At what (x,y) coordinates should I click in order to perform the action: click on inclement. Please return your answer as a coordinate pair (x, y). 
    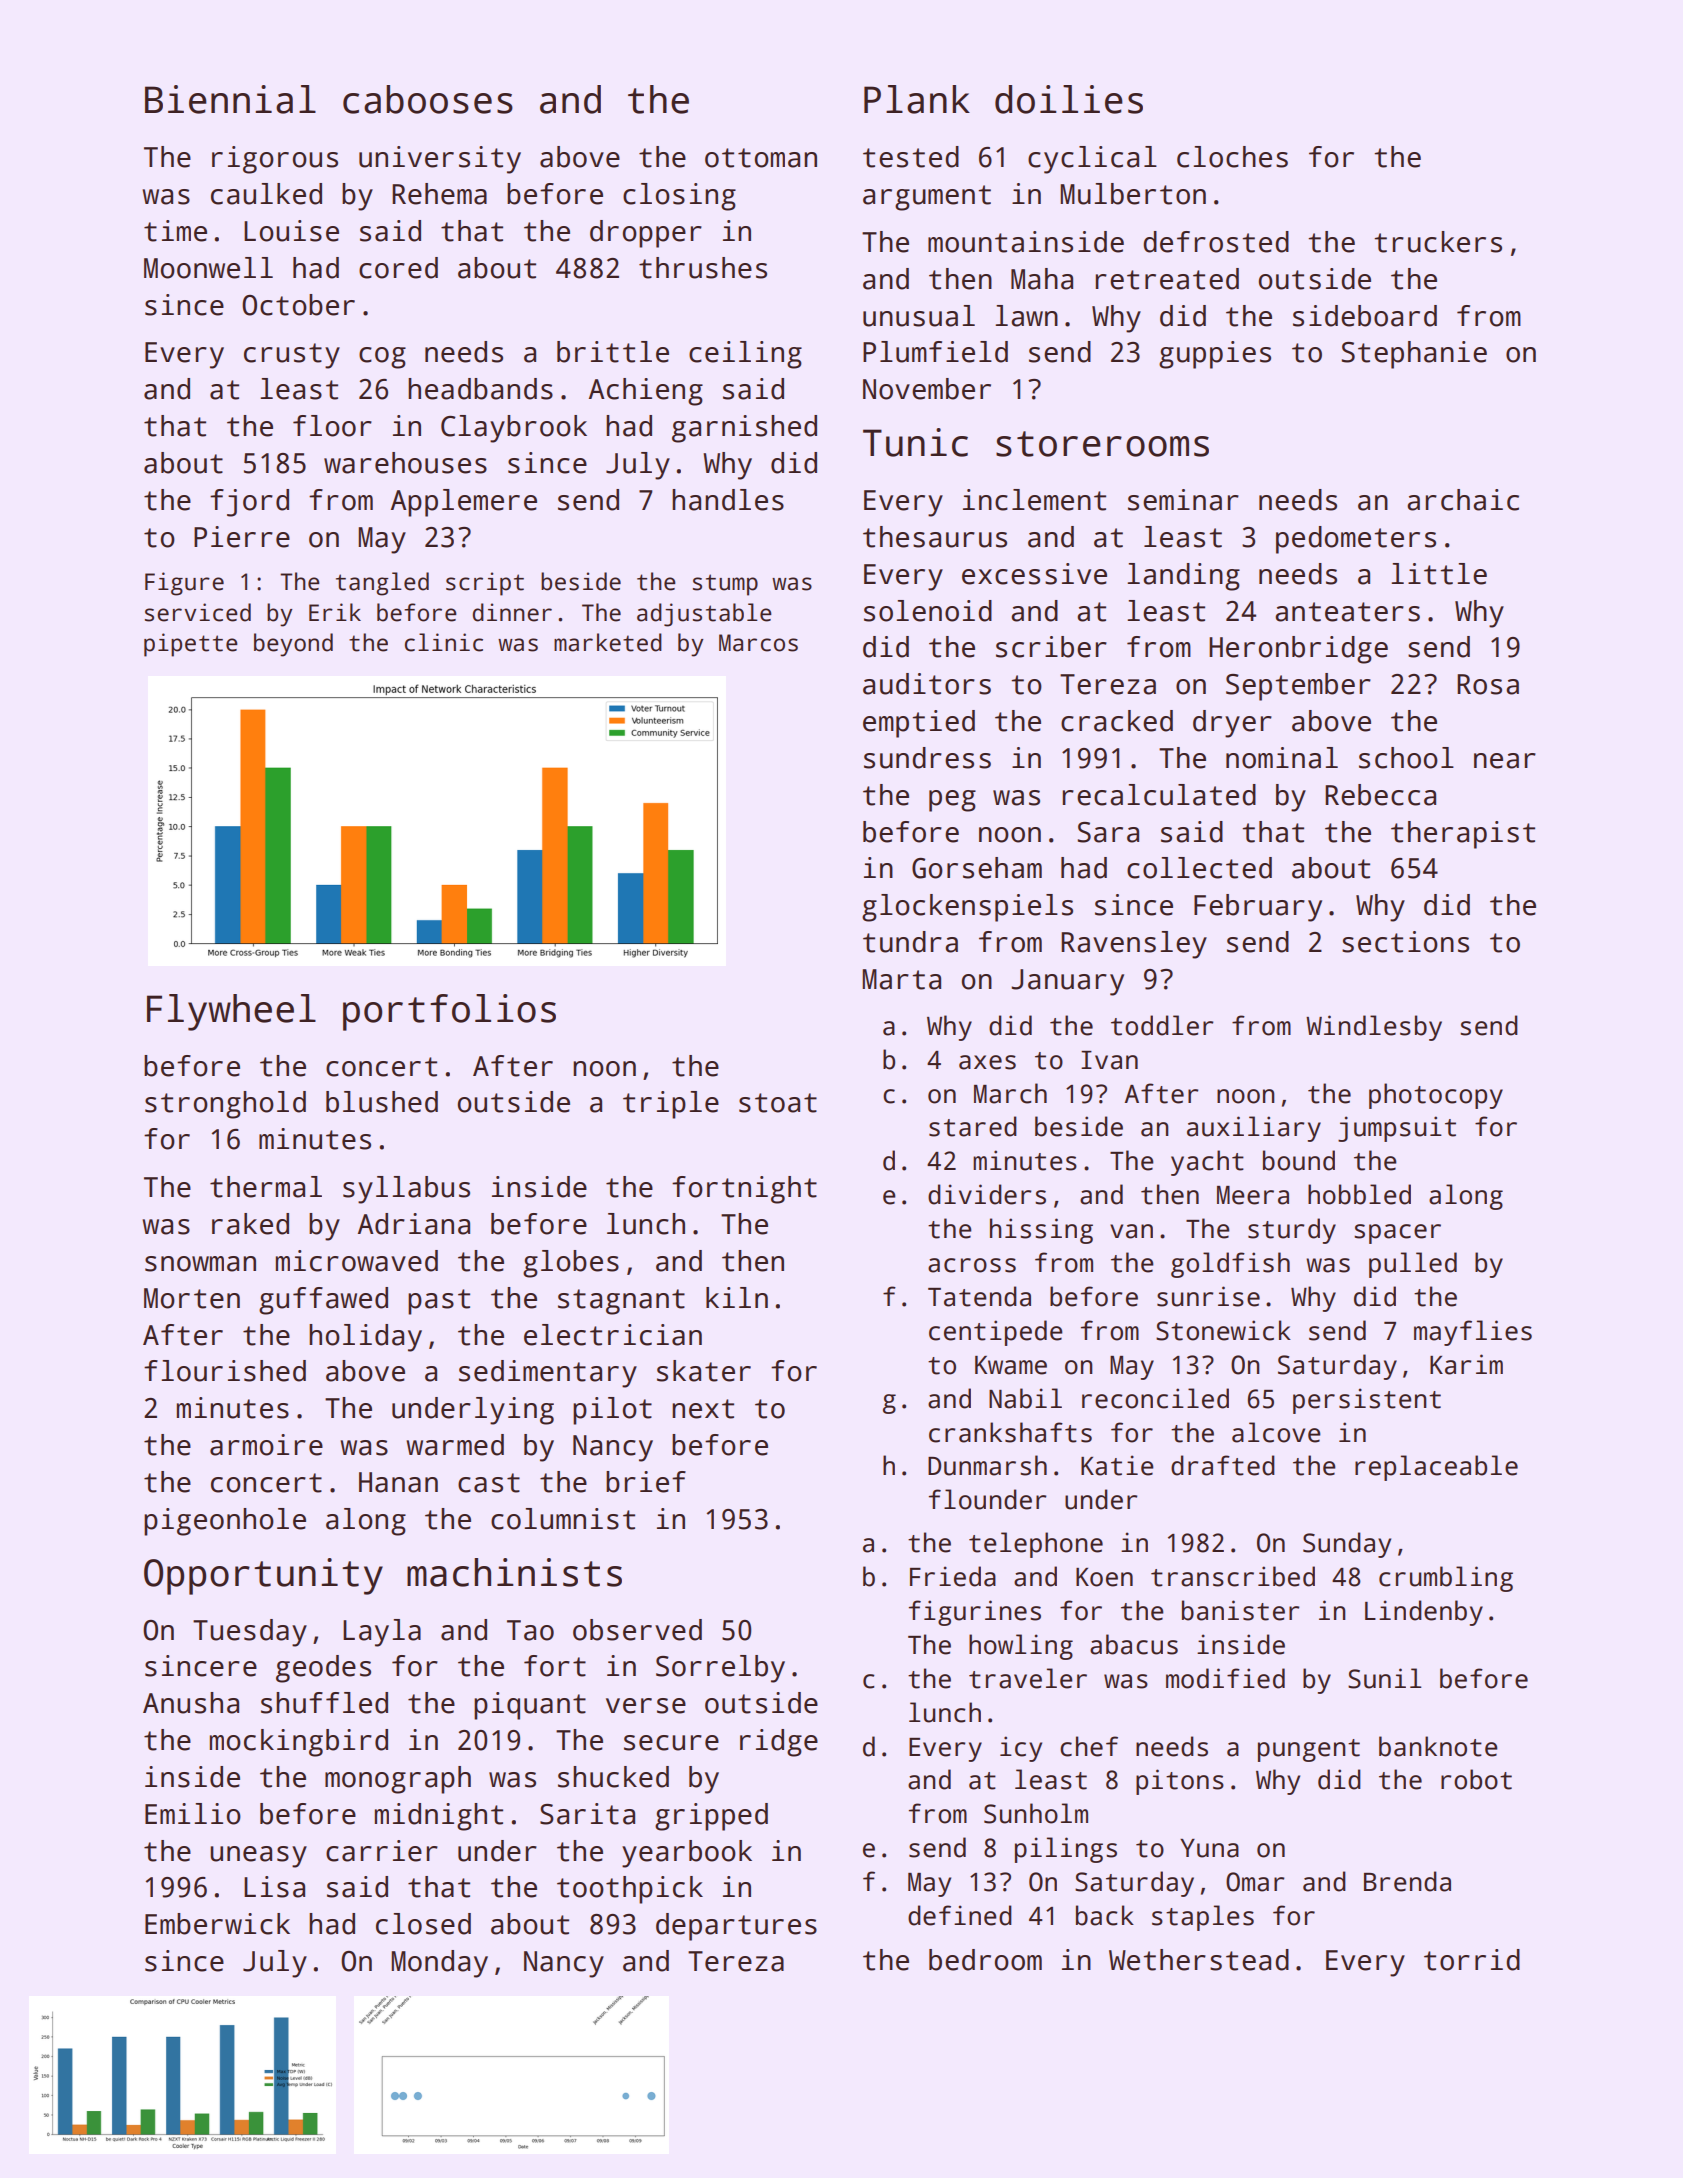
    Looking at the image, I should click on (1034, 500).
